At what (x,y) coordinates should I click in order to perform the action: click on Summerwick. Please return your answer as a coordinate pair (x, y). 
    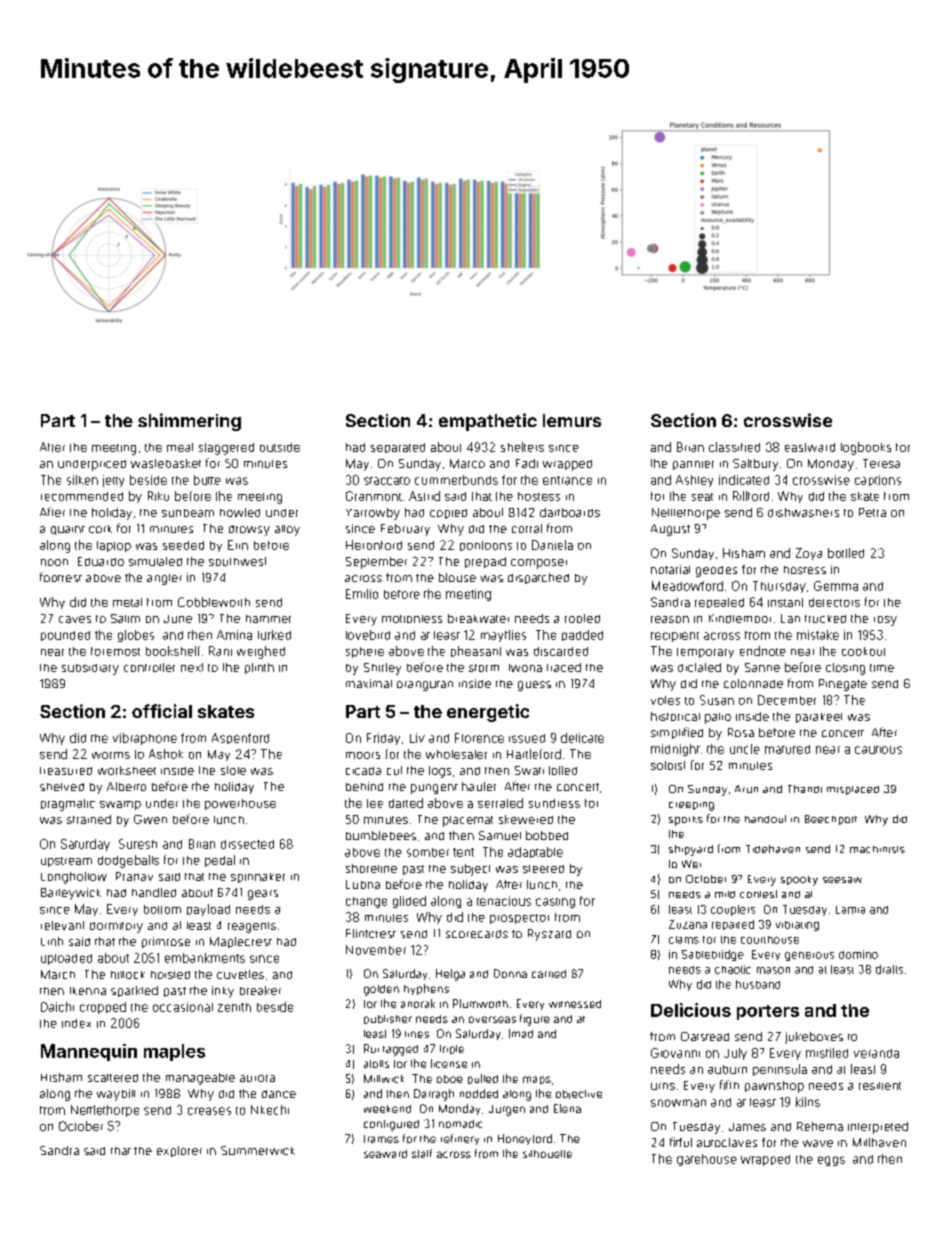
    Looking at the image, I should click on (258, 1150).
